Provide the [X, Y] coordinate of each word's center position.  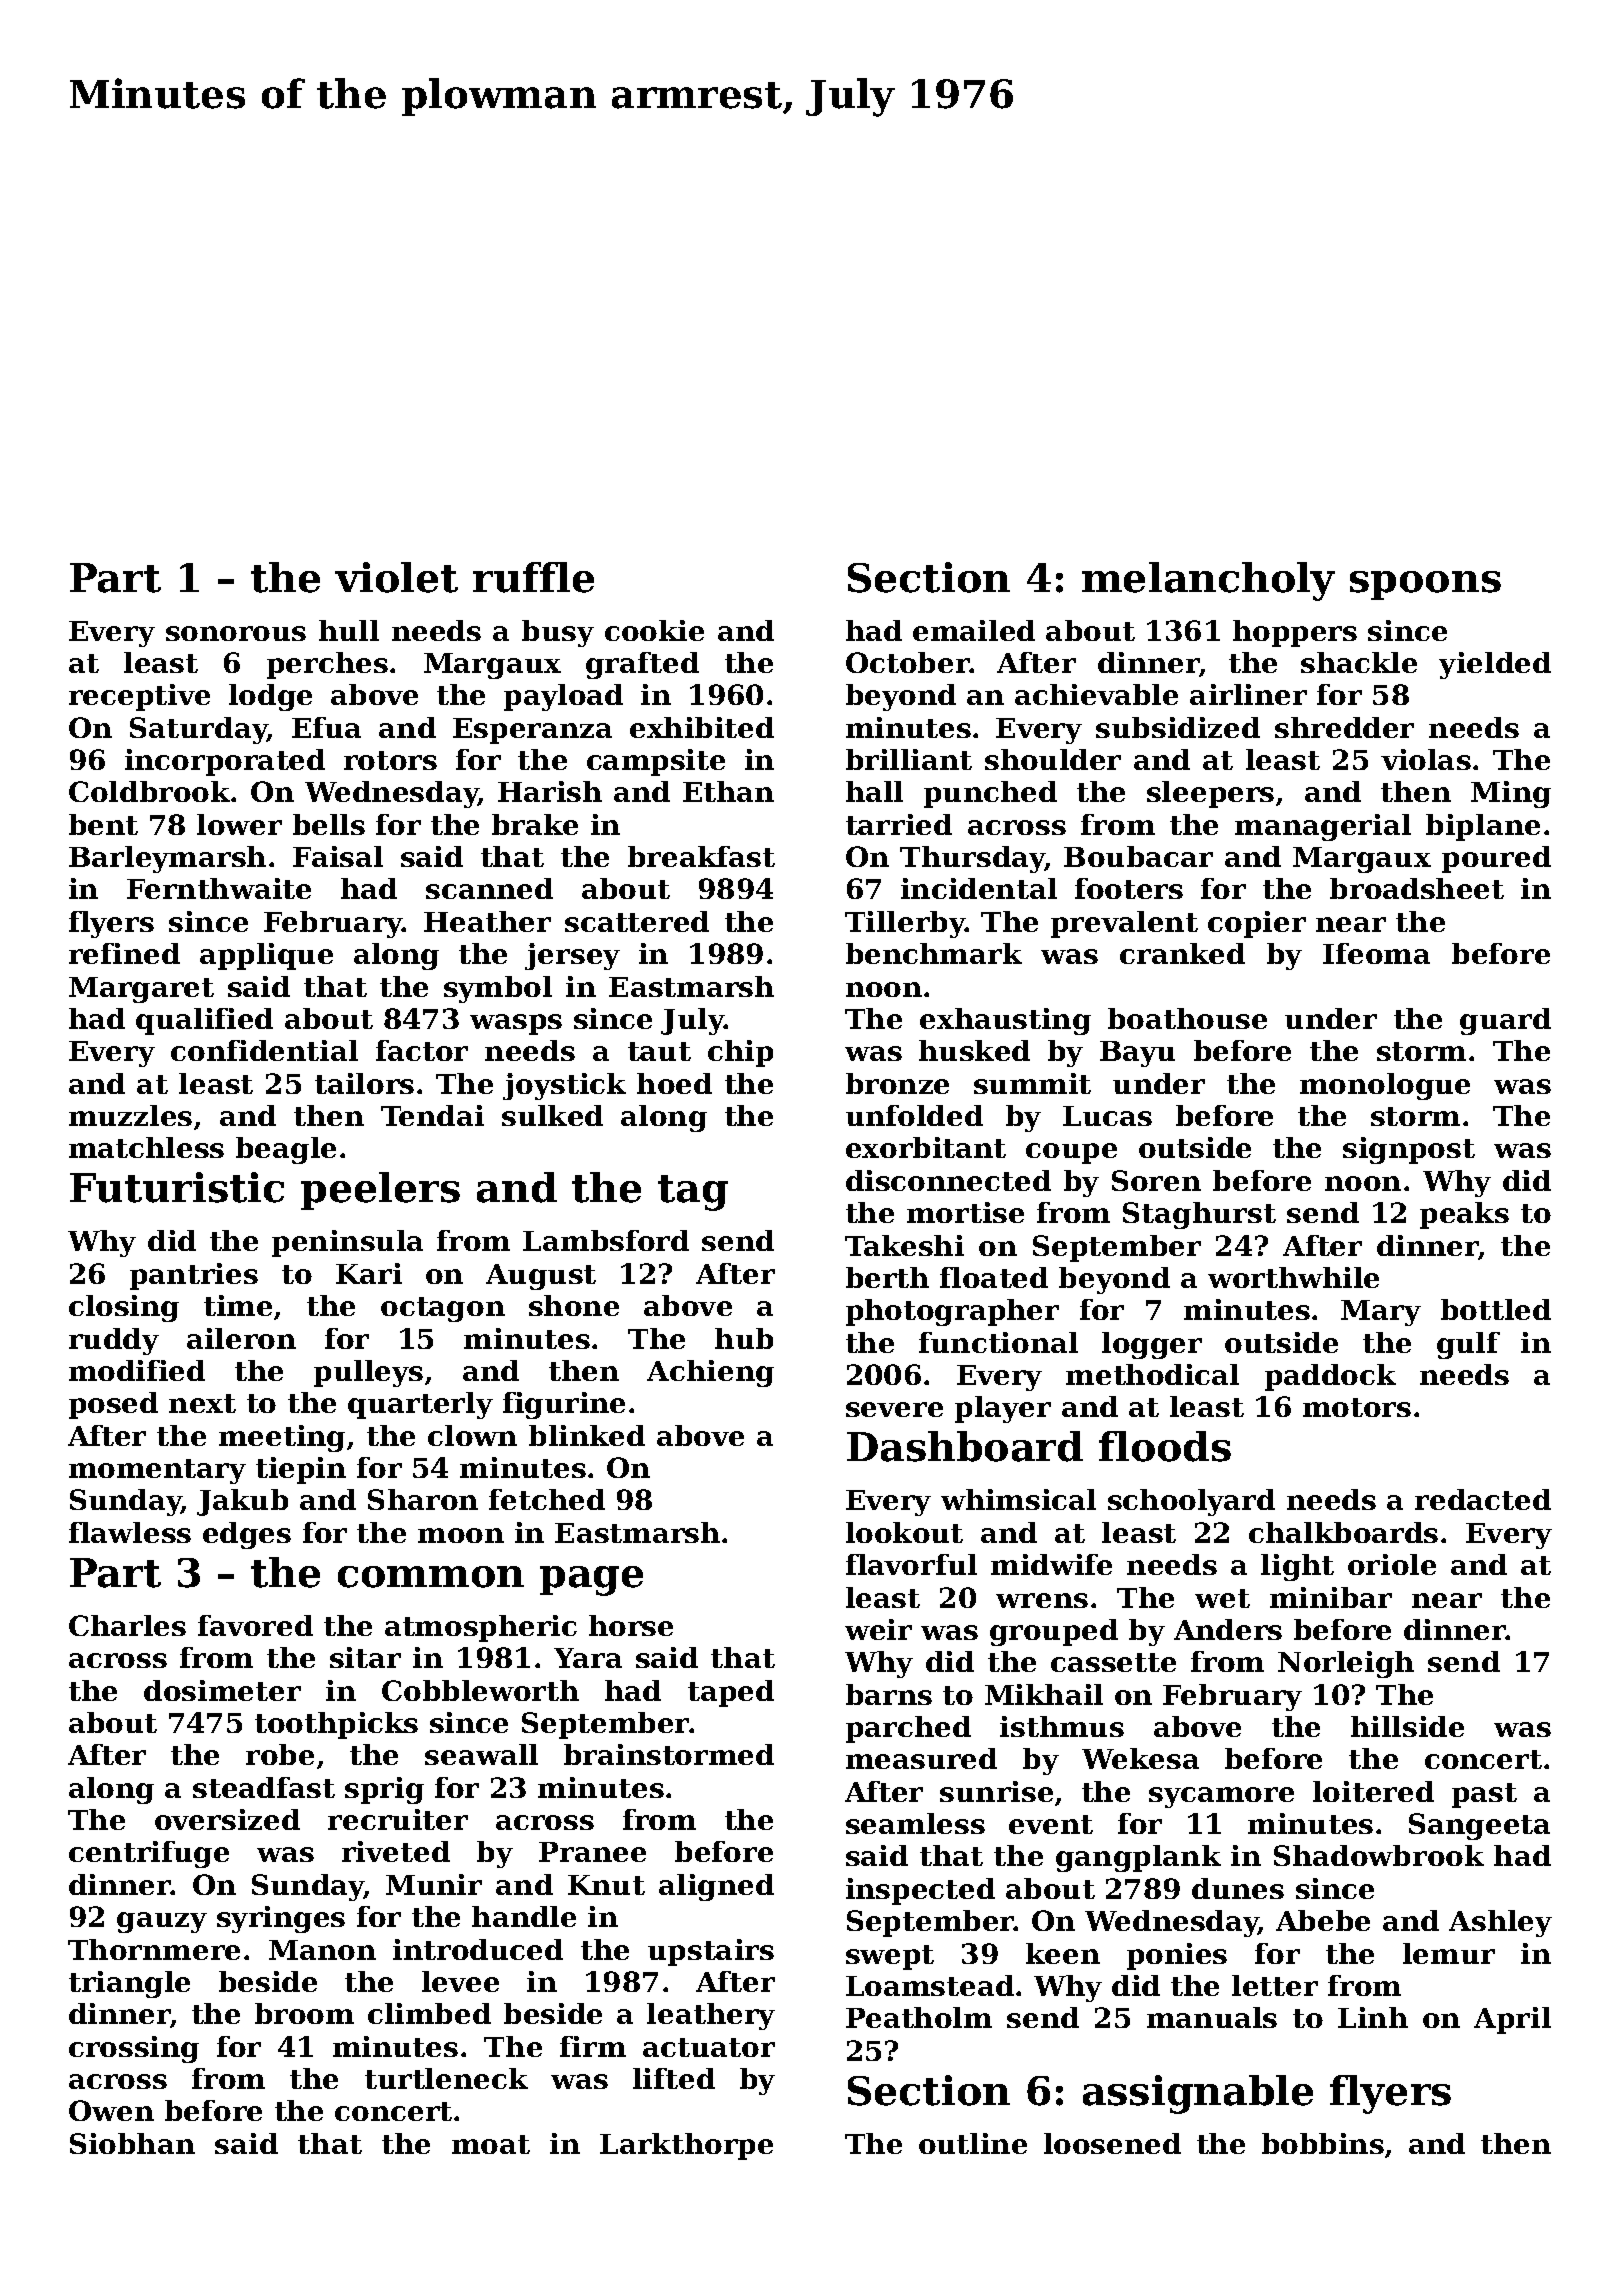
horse [631, 1625]
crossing [134, 2049]
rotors [390, 760]
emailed [974, 630]
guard [1505, 1021]
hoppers [1295, 633]
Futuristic [177, 1187]
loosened [1112, 2143]
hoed [674, 1083]
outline [973, 2143]
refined [124, 953]
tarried [899, 824]
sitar [365, 1657]
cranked [1182, 953]
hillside [1407, 1726]
